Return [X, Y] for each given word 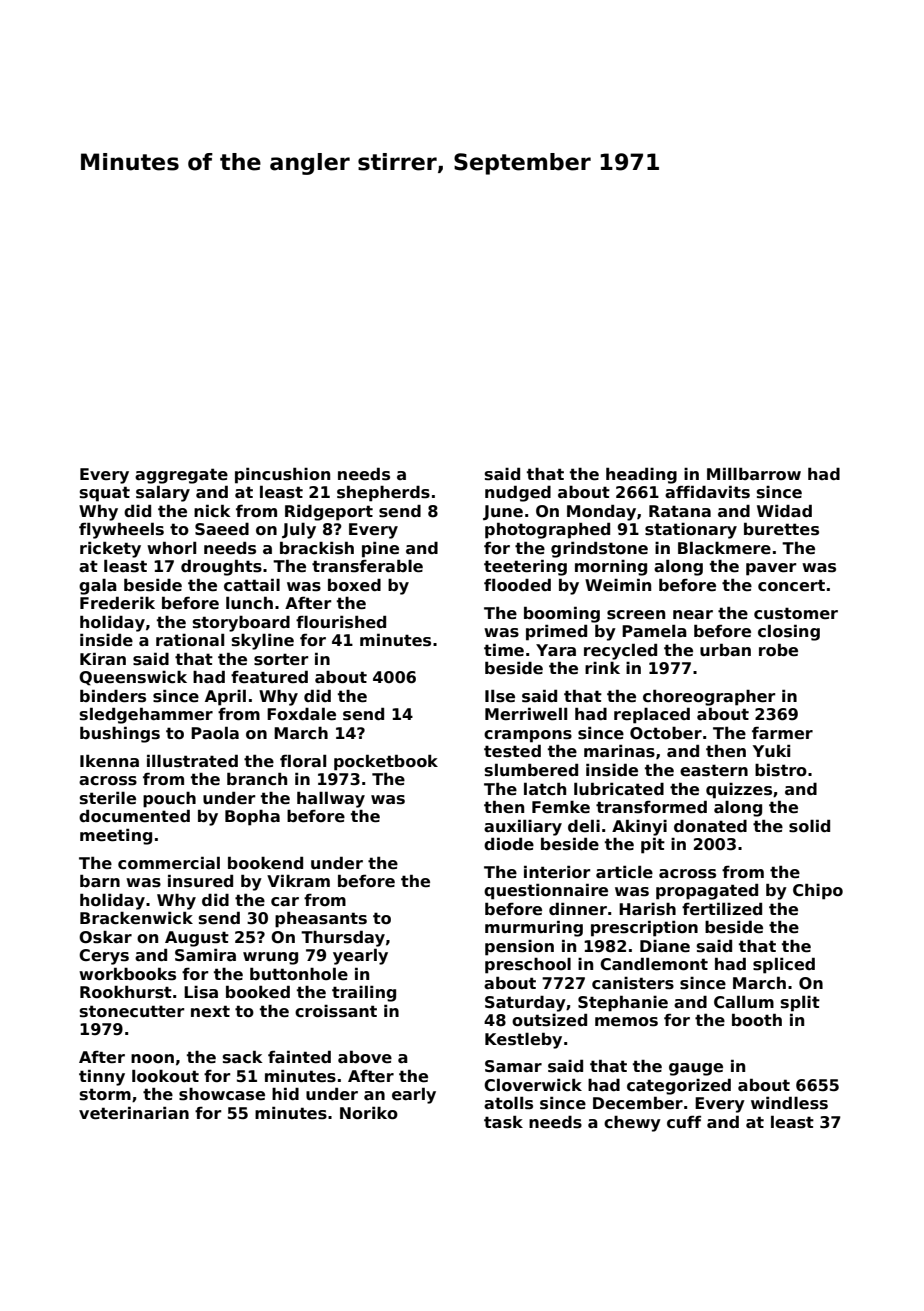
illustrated [192, 761]
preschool [528, 966]
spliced [784, 965]
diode [509, 844]
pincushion [282, 476]
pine [380, 550]
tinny [102, 1077]
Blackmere [724, 548]
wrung [270, 958]
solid [809, 826]
